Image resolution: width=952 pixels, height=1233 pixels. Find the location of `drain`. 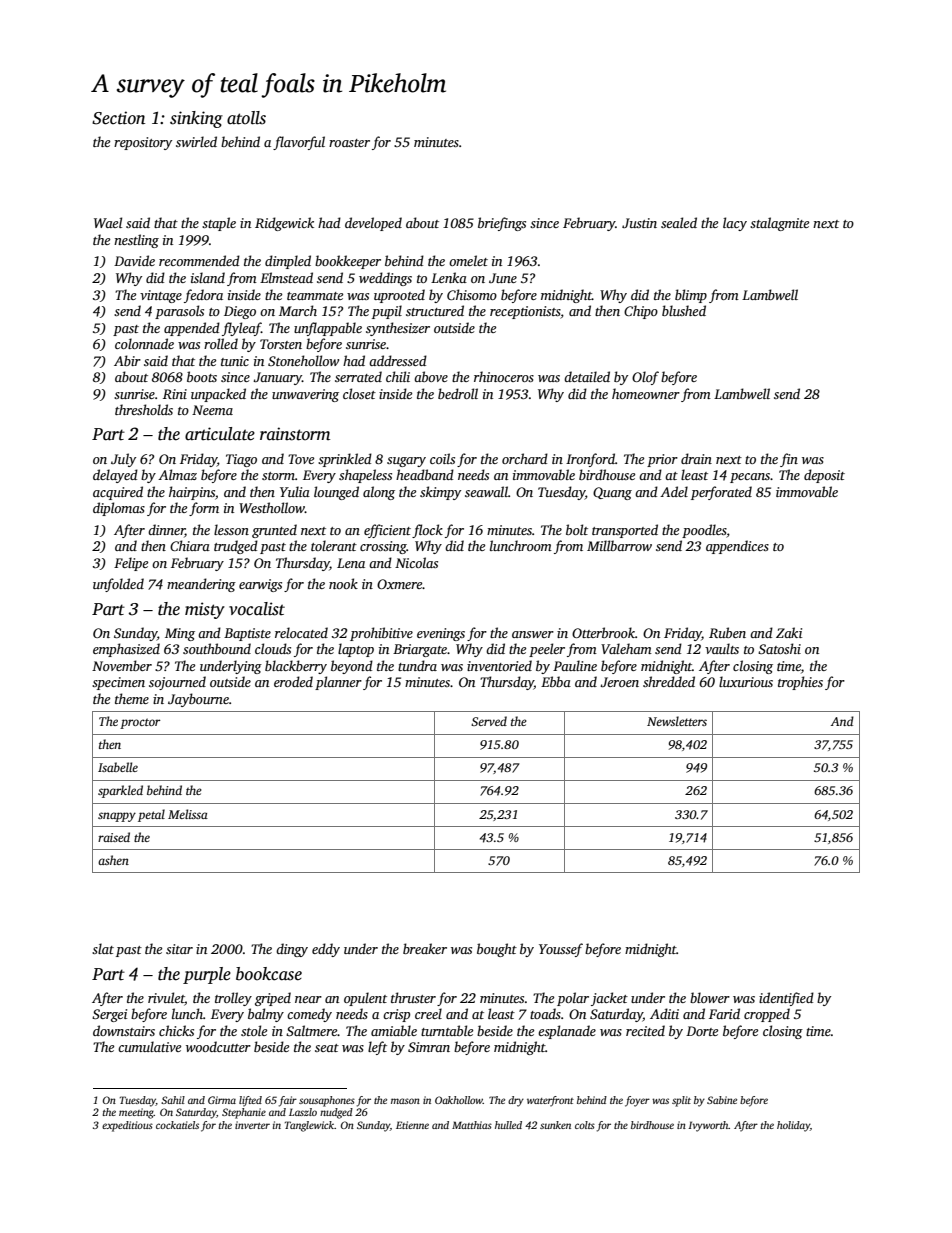

drain is located at coordinates (696, 458).
